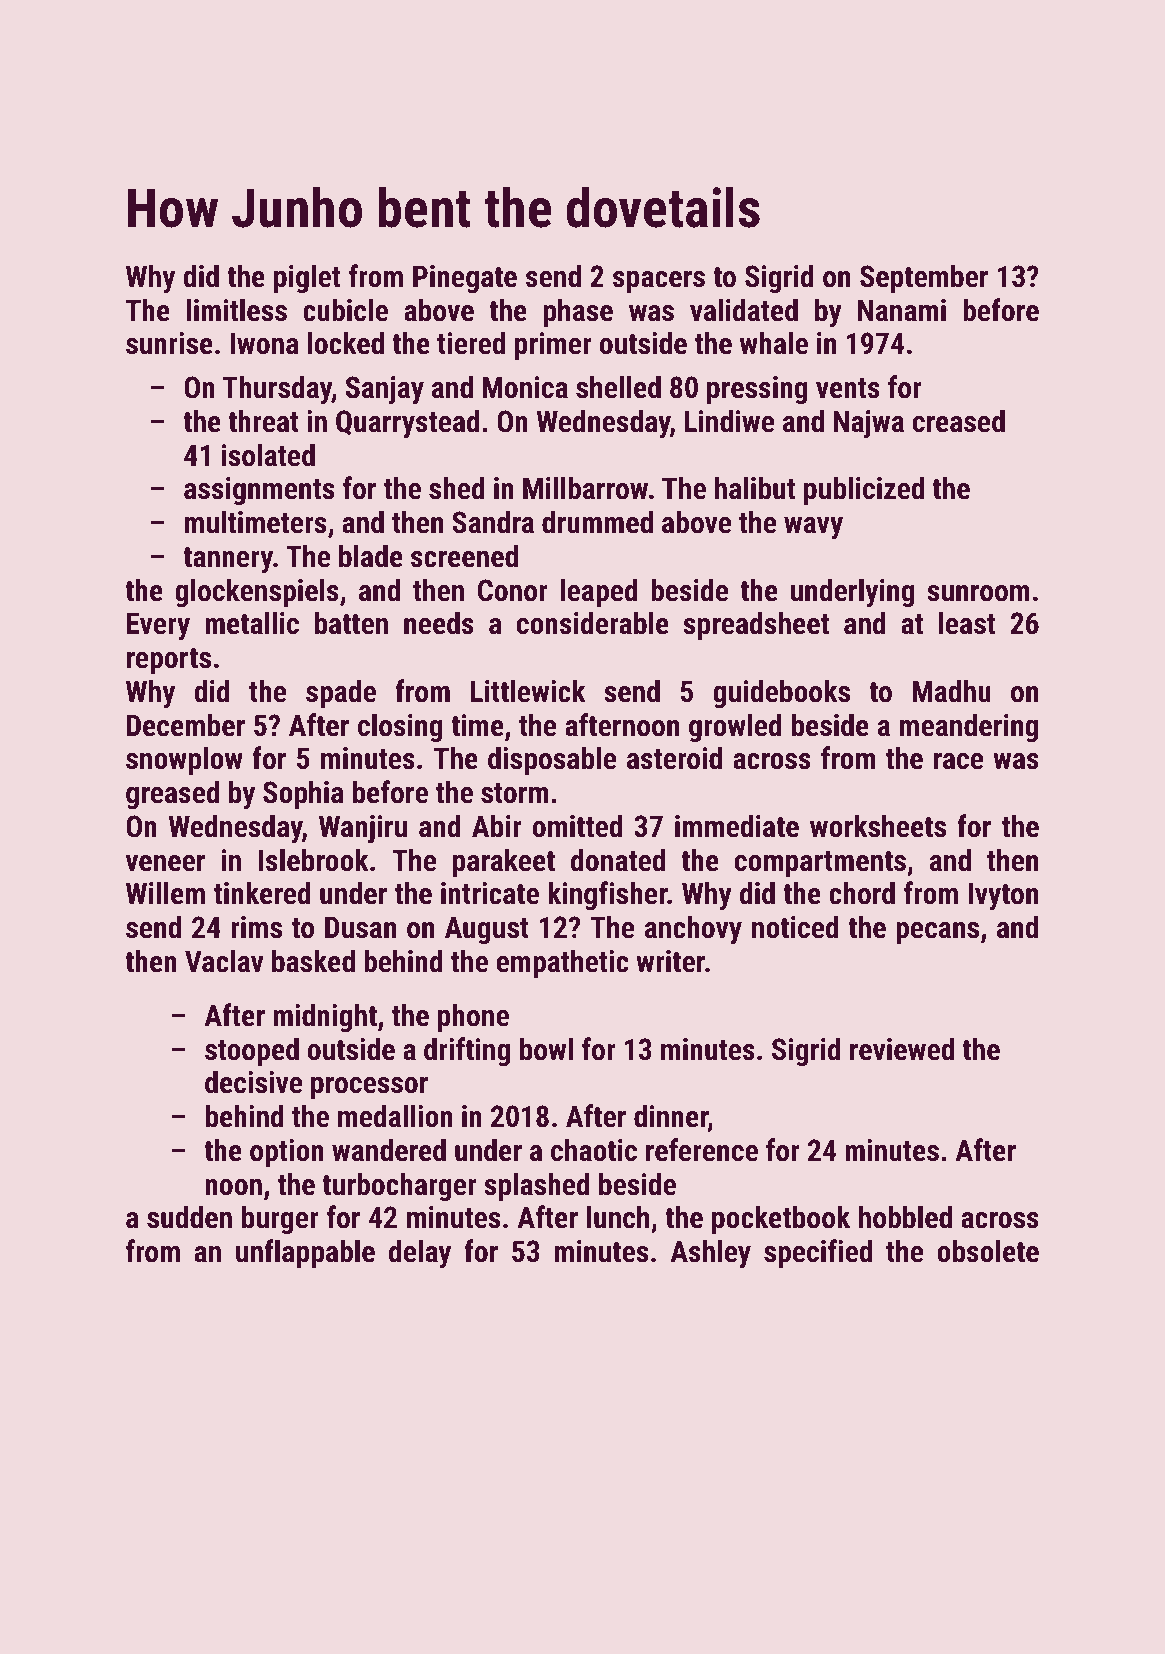  What do you see at coordinates (497, 826) in the screenshot?
I see `Abir` at bounding box center [497, 826].
